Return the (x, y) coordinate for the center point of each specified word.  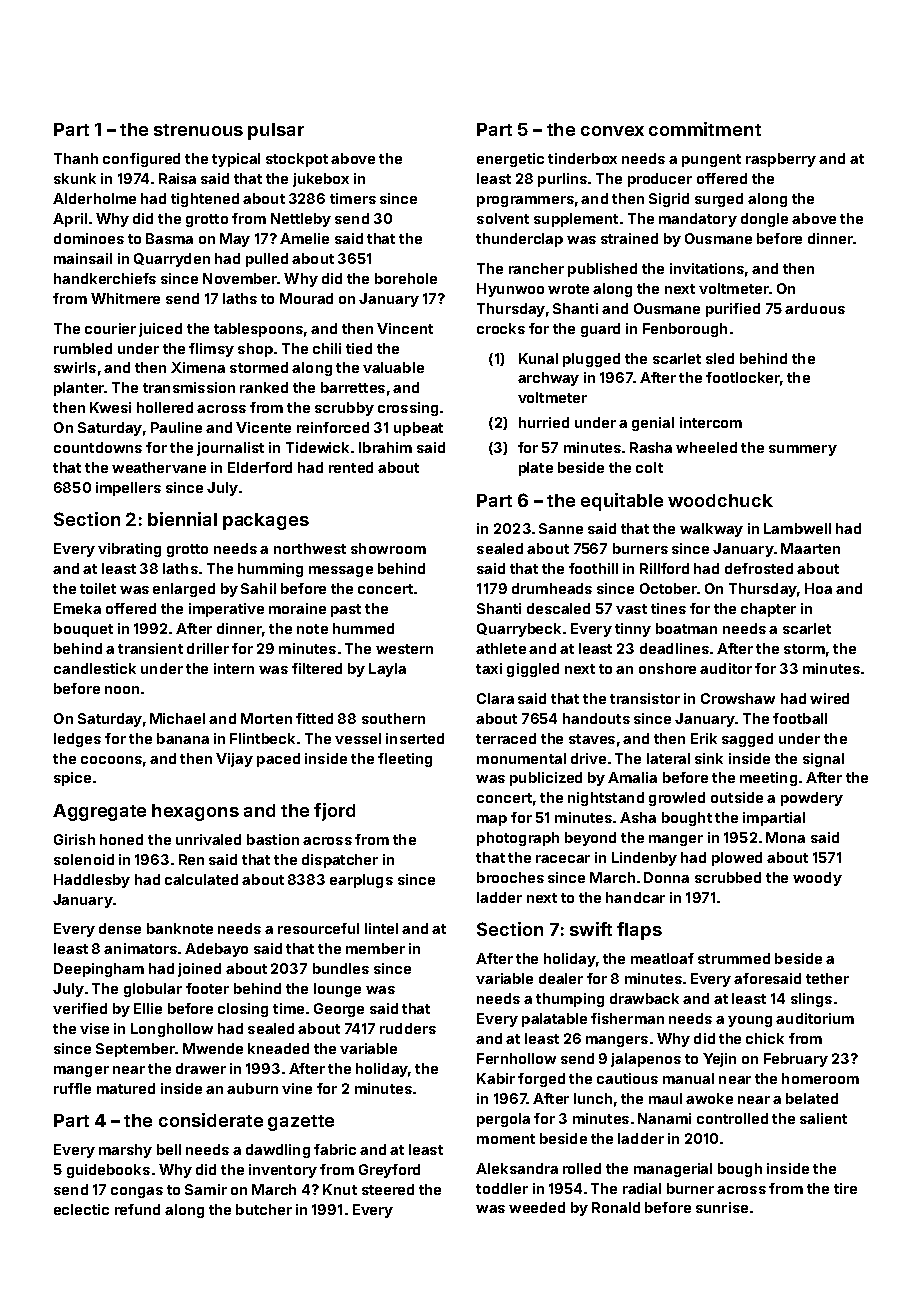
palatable (554, 1020)
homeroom (820, 1078)
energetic (510, 160)
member (375, 948)
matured (126, 1088)
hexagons (195, 812)
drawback (644, 998)
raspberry (781, 160)
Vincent (405, 328)
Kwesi (110, 407)
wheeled (706, 447)
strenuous (198, 130)
